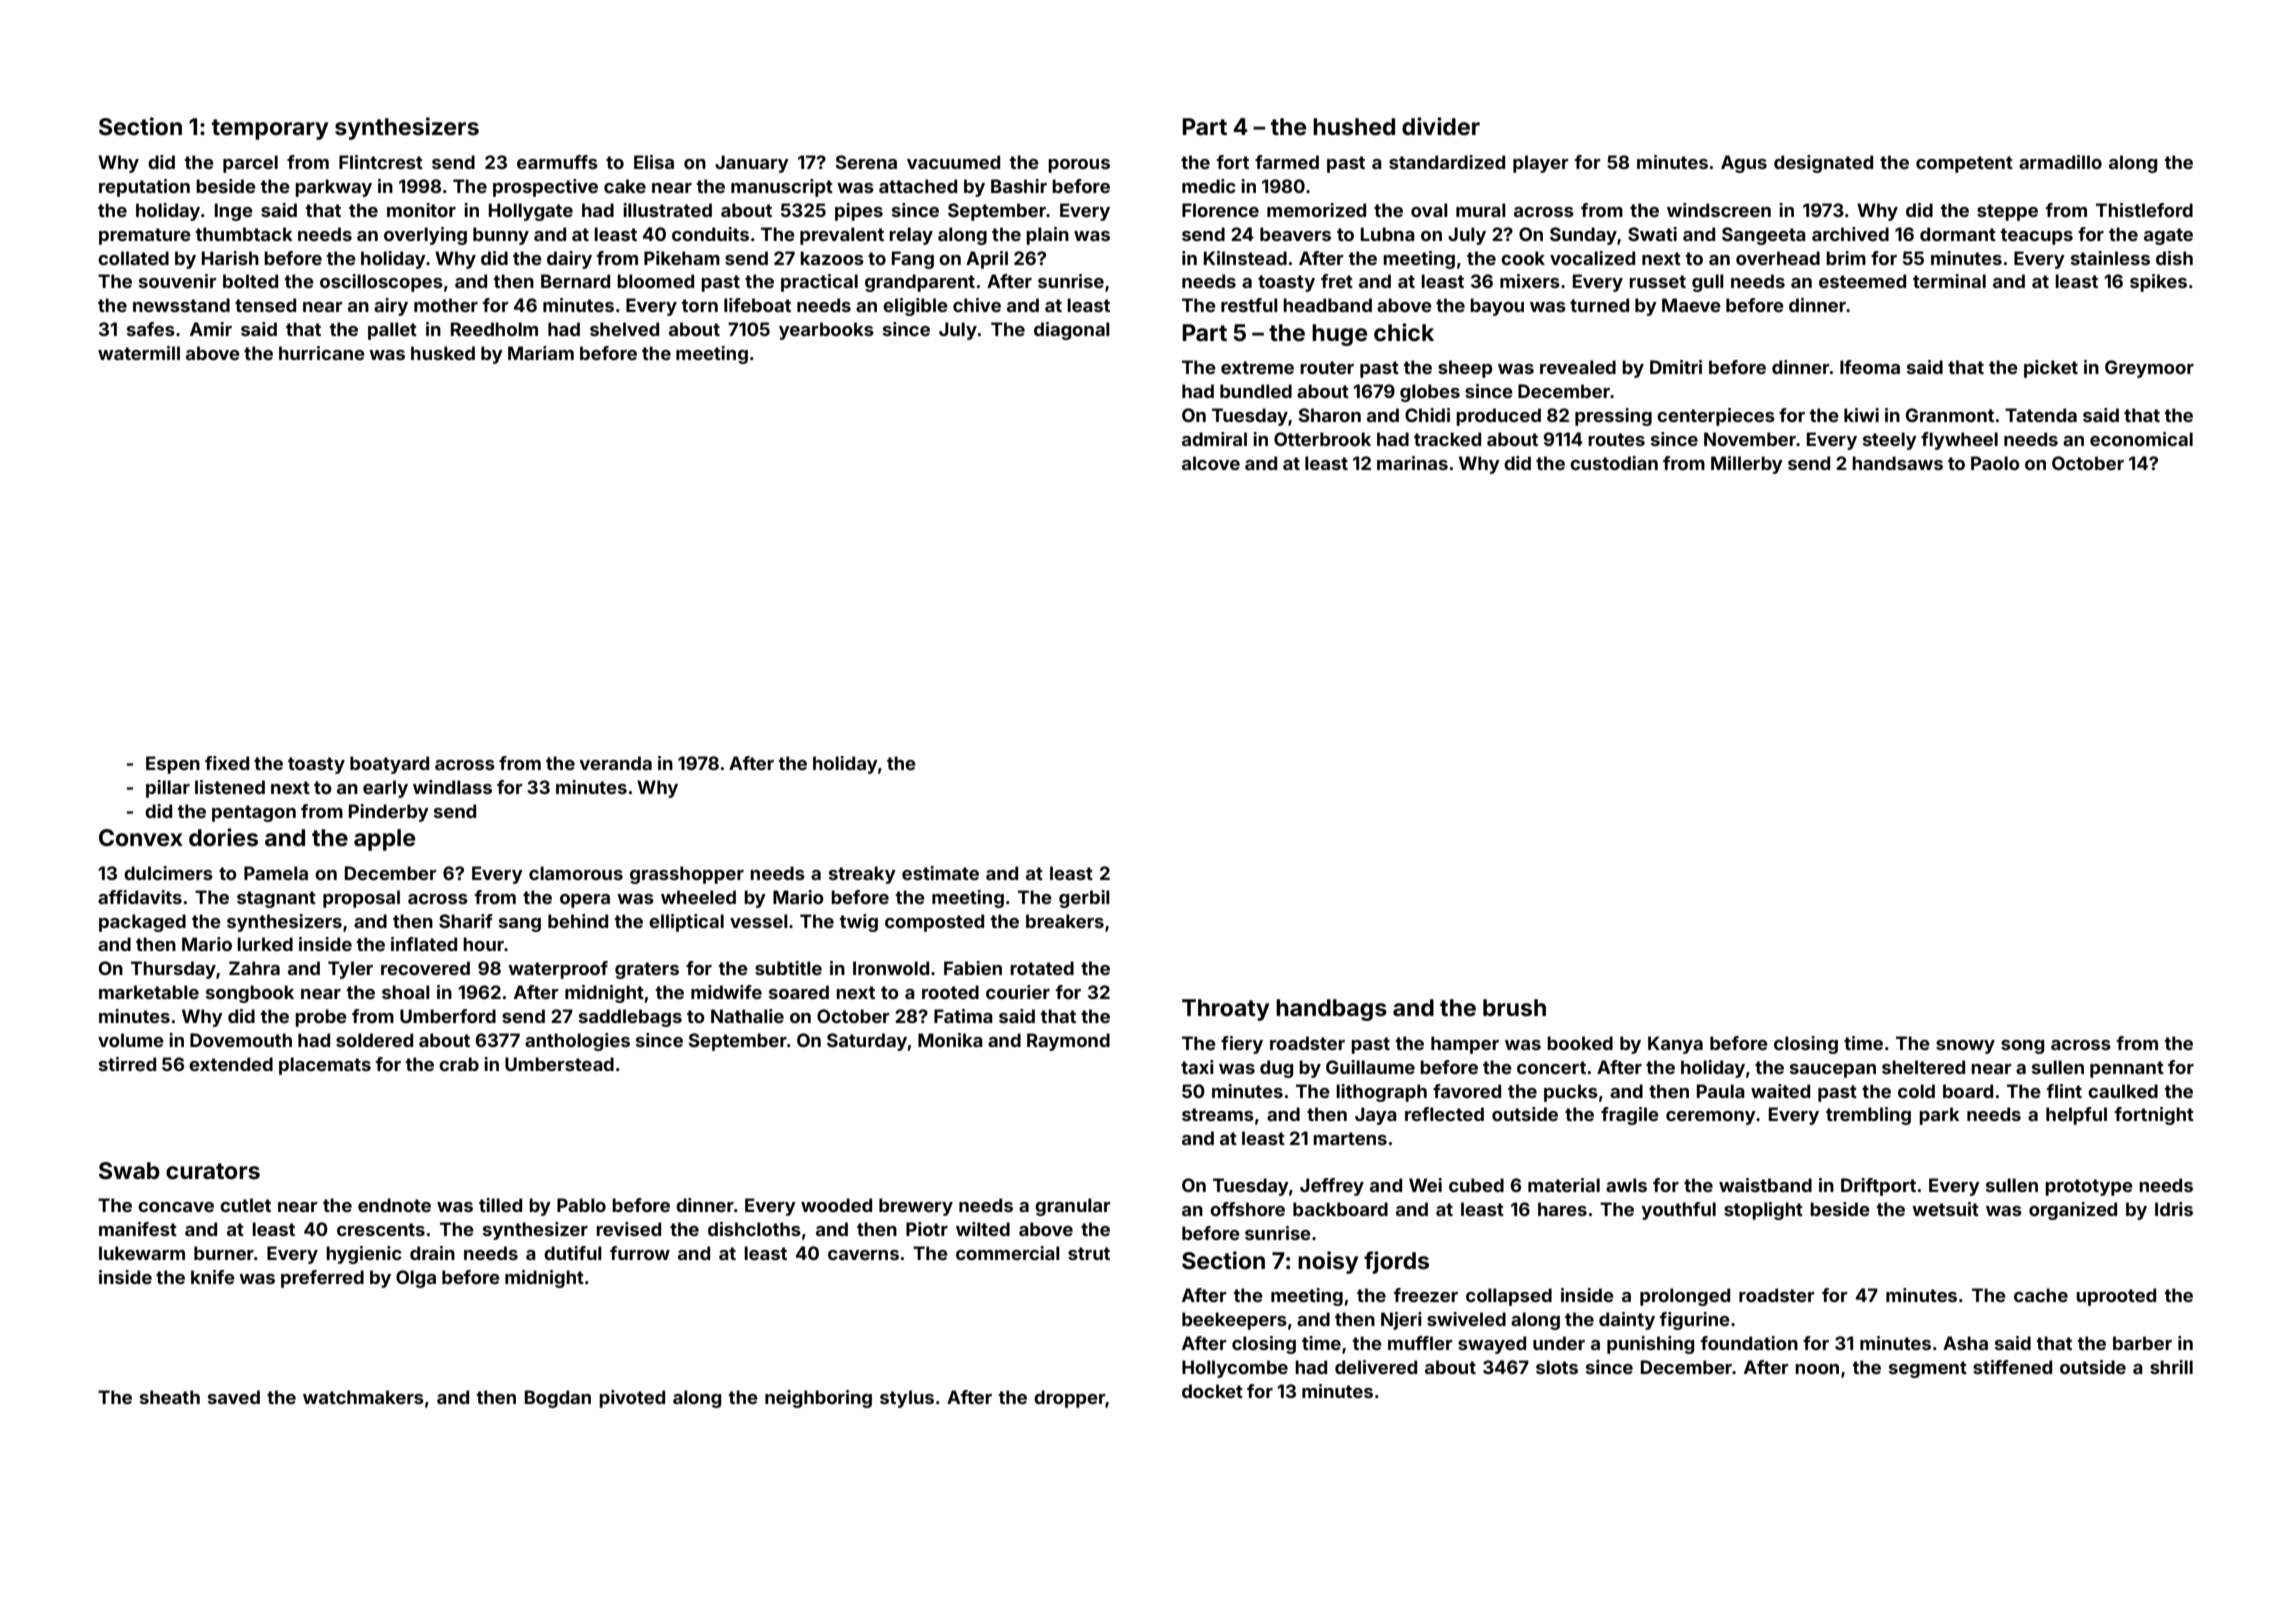  Describe the element at coordinates (1211, 463) in the screenshot. I see `alcove` at that location.
